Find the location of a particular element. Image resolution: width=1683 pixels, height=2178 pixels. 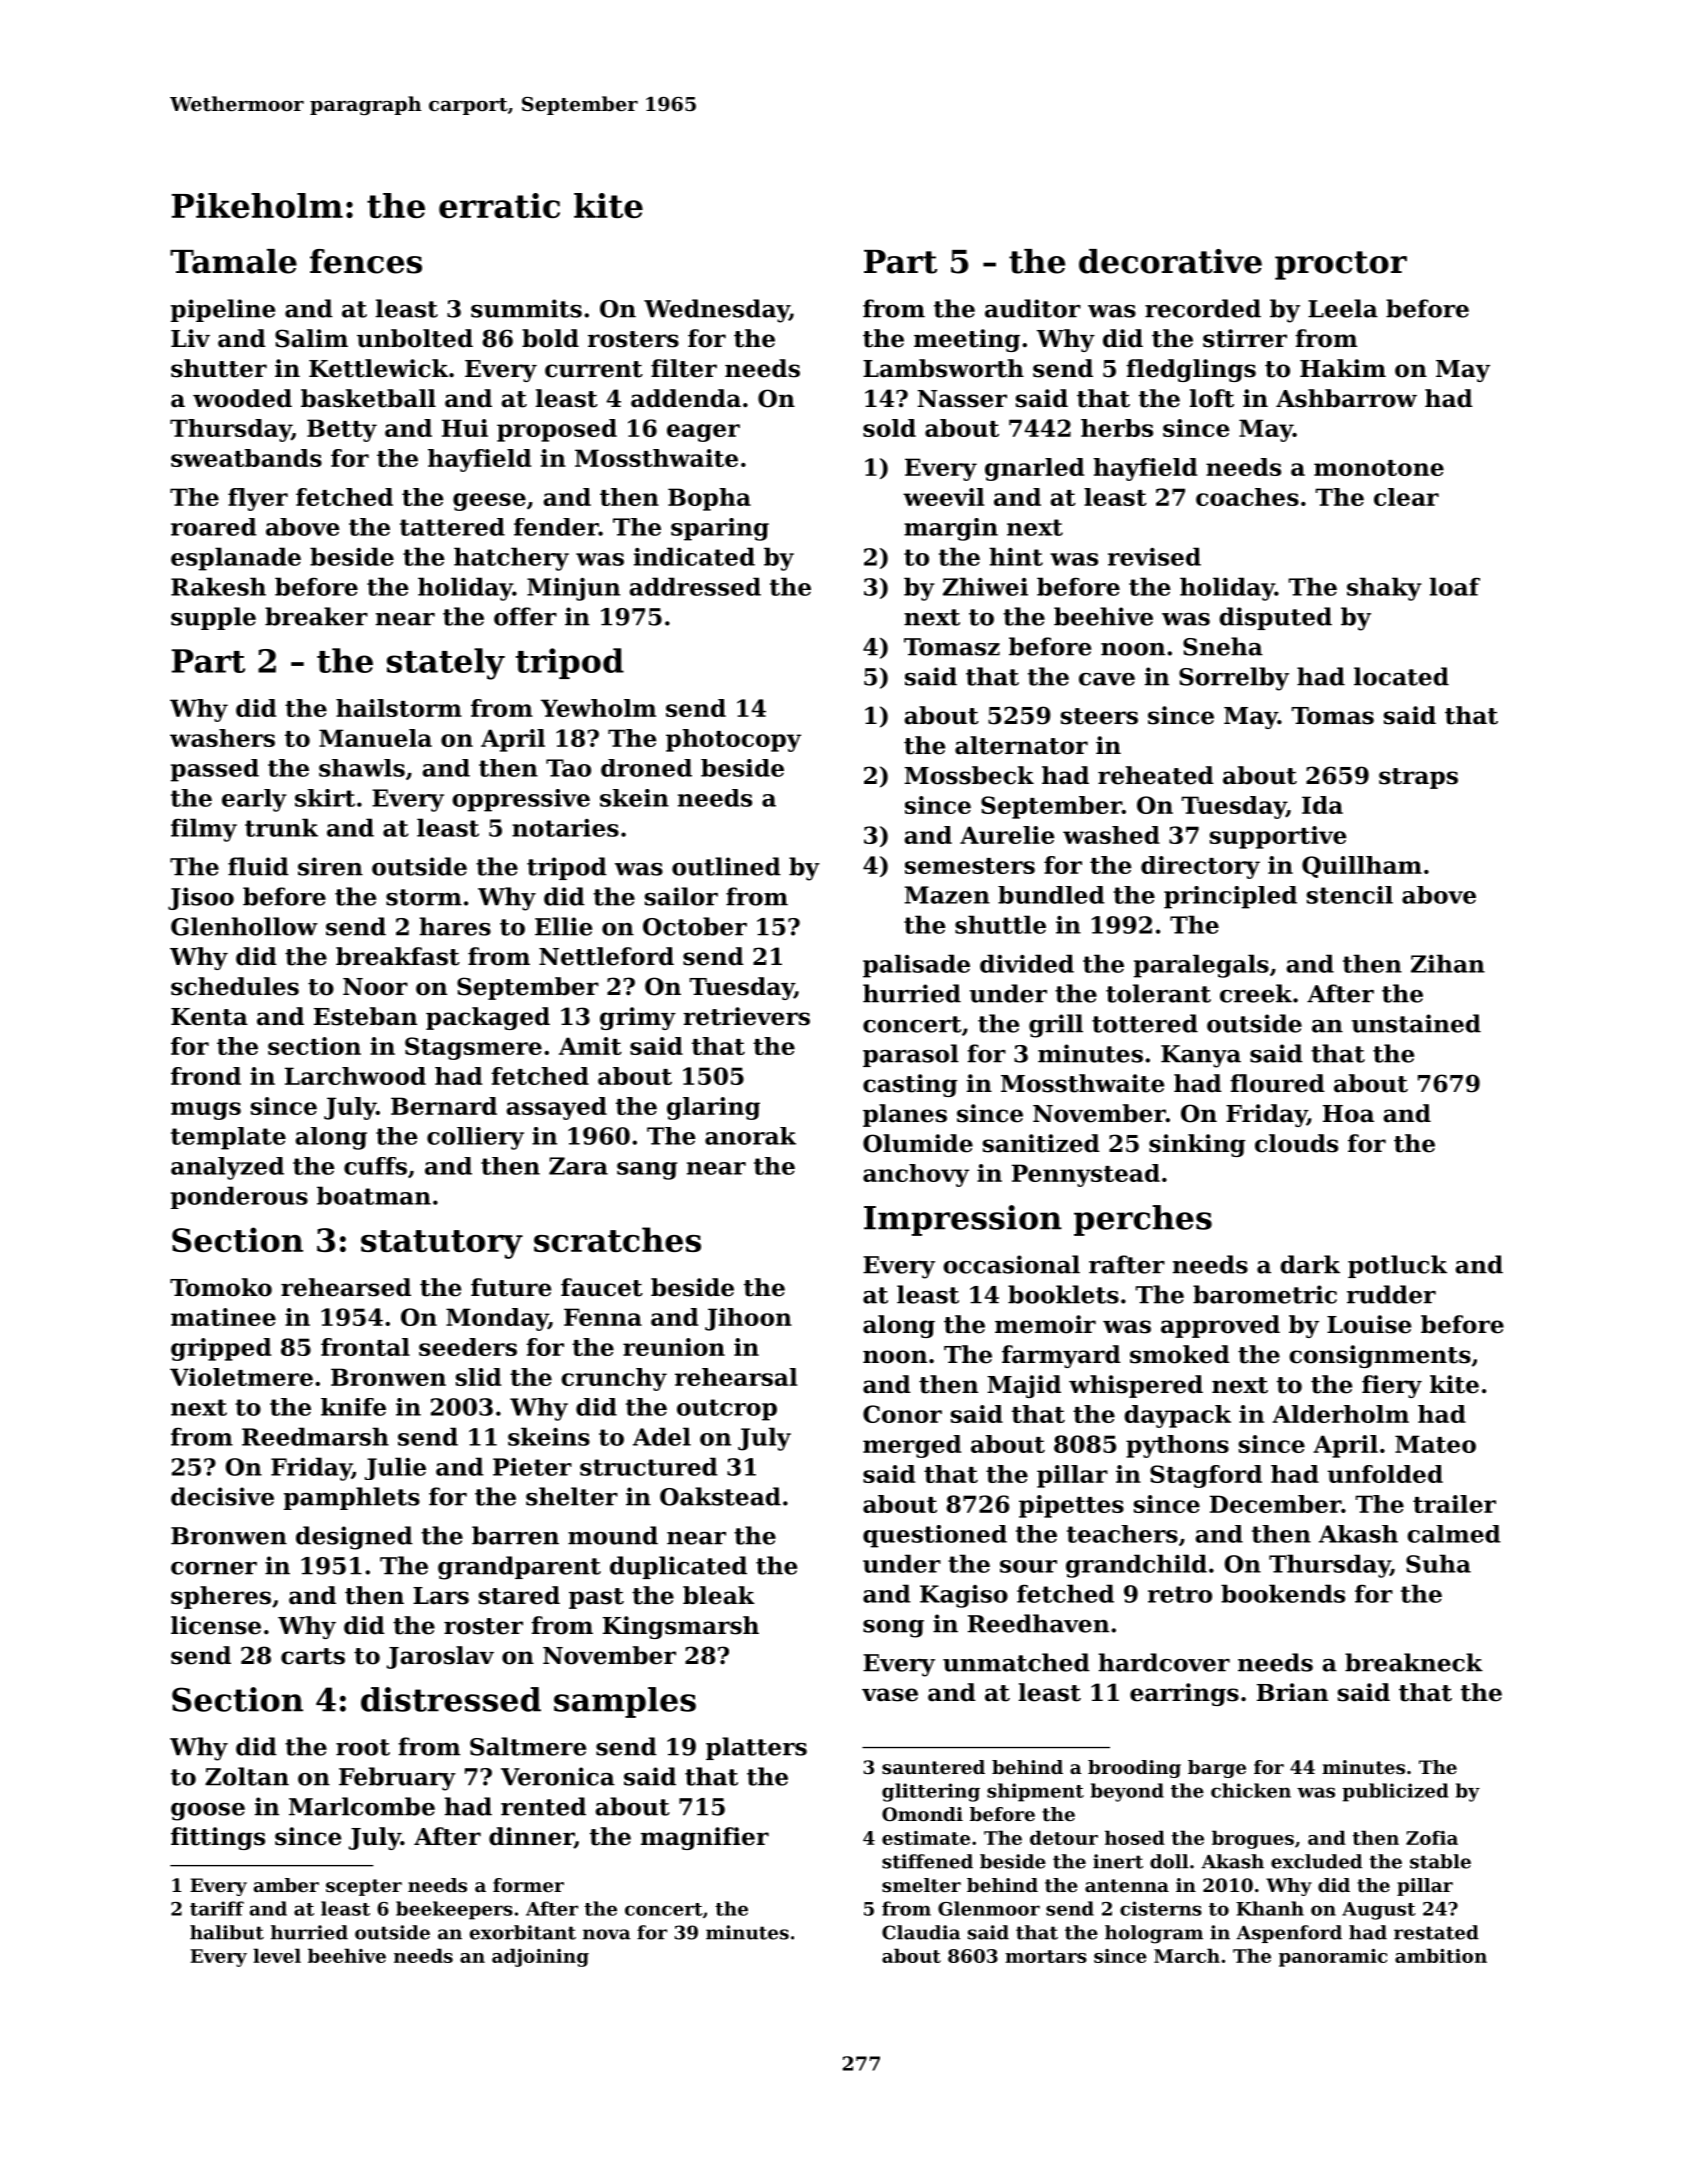

breakneck is located at coordinates (1414, 1662).
